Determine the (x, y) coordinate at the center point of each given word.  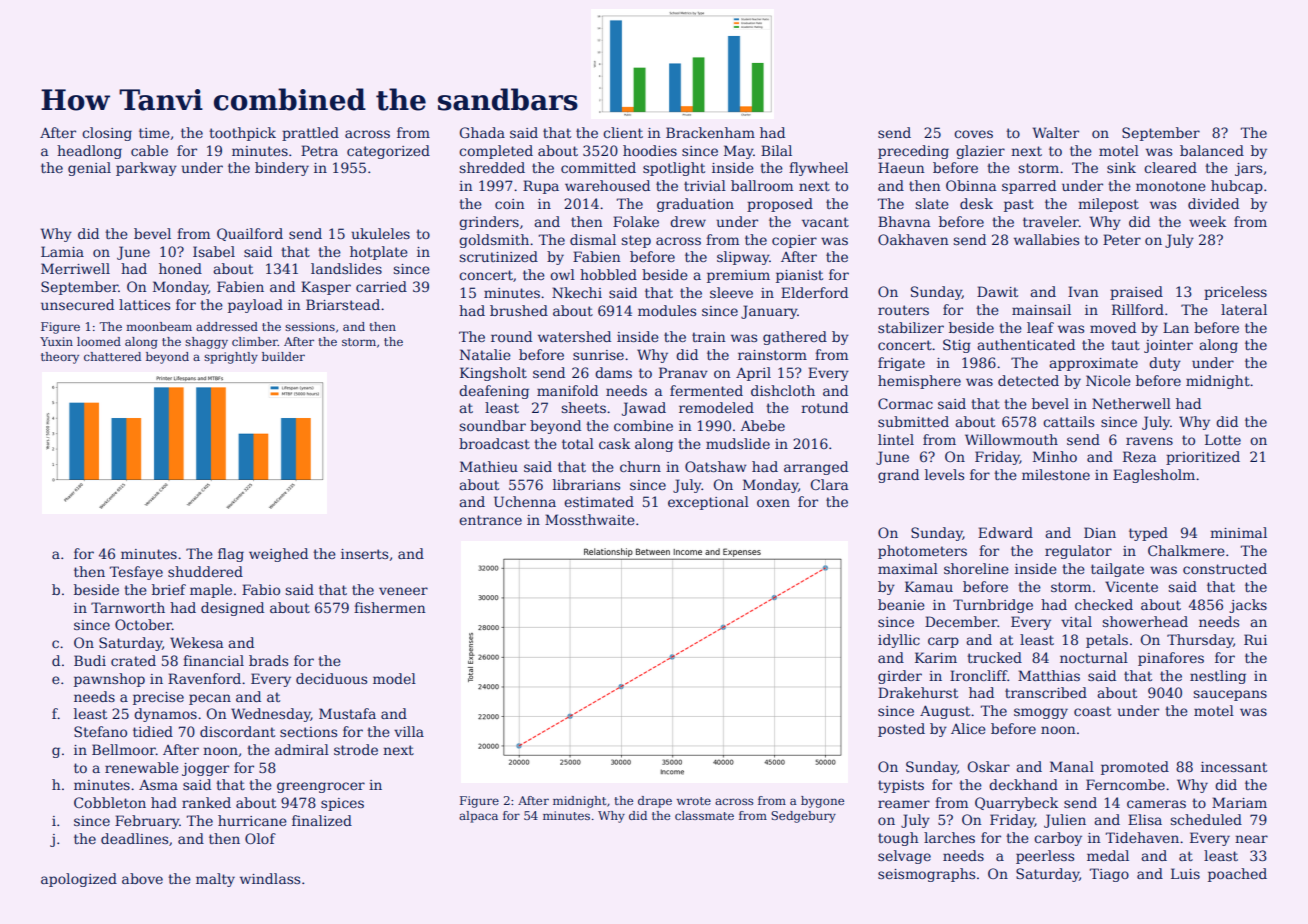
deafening (494, 392)
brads (268, 660)
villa (409, 731)
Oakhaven (913, 239)
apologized (79, 880)
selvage (904, 857)
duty (1165, 364)
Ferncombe (1125, 784)
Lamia (62, 251)
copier (794, 241)
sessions (310, 326)
